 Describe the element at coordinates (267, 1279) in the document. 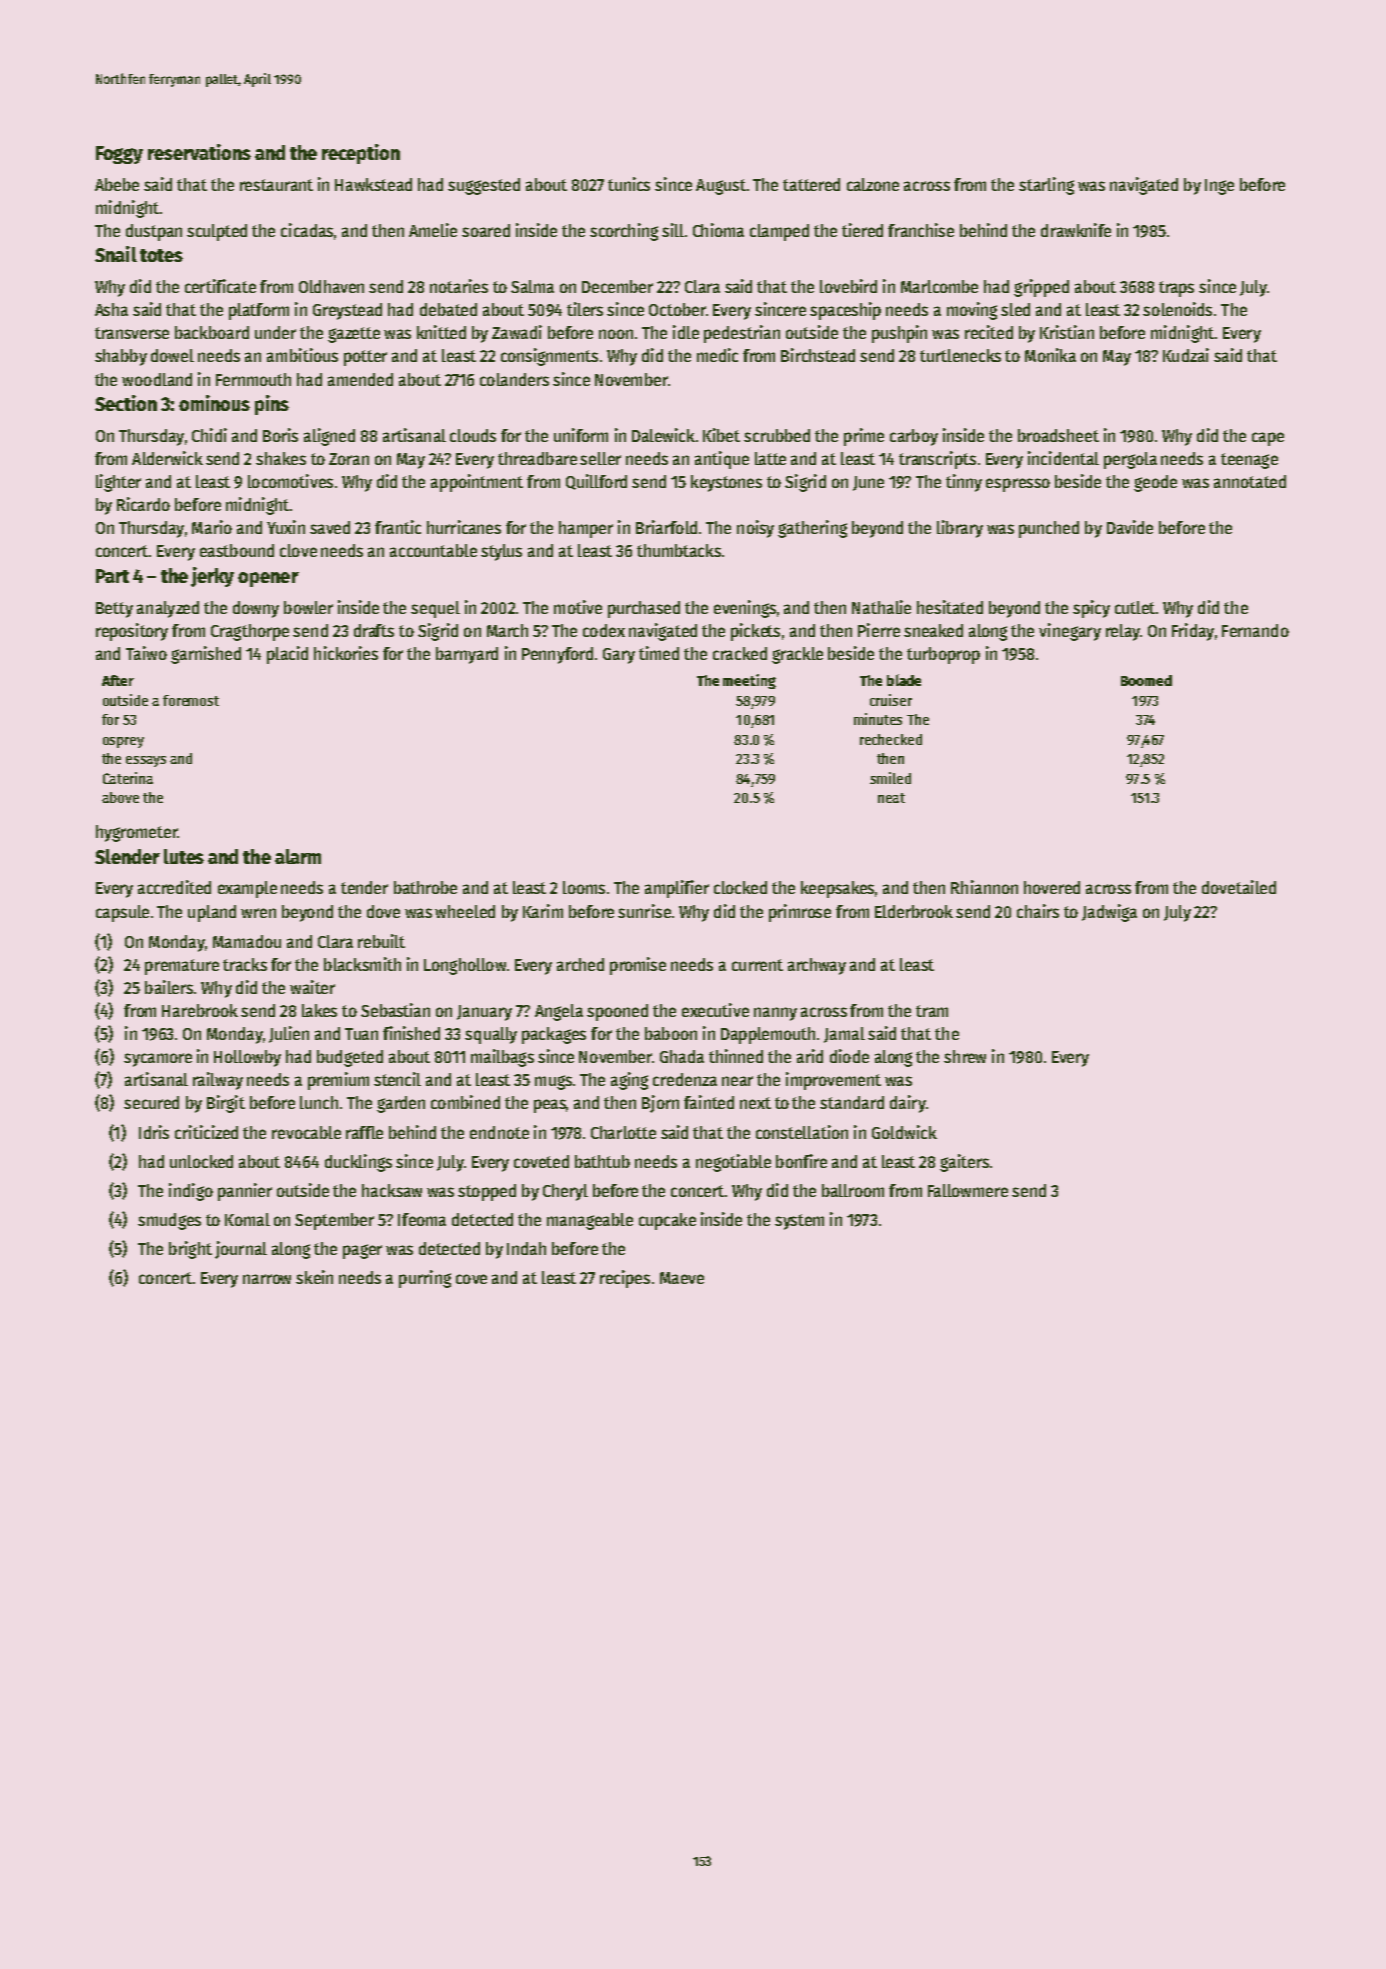

I see `narrow` at that location.
